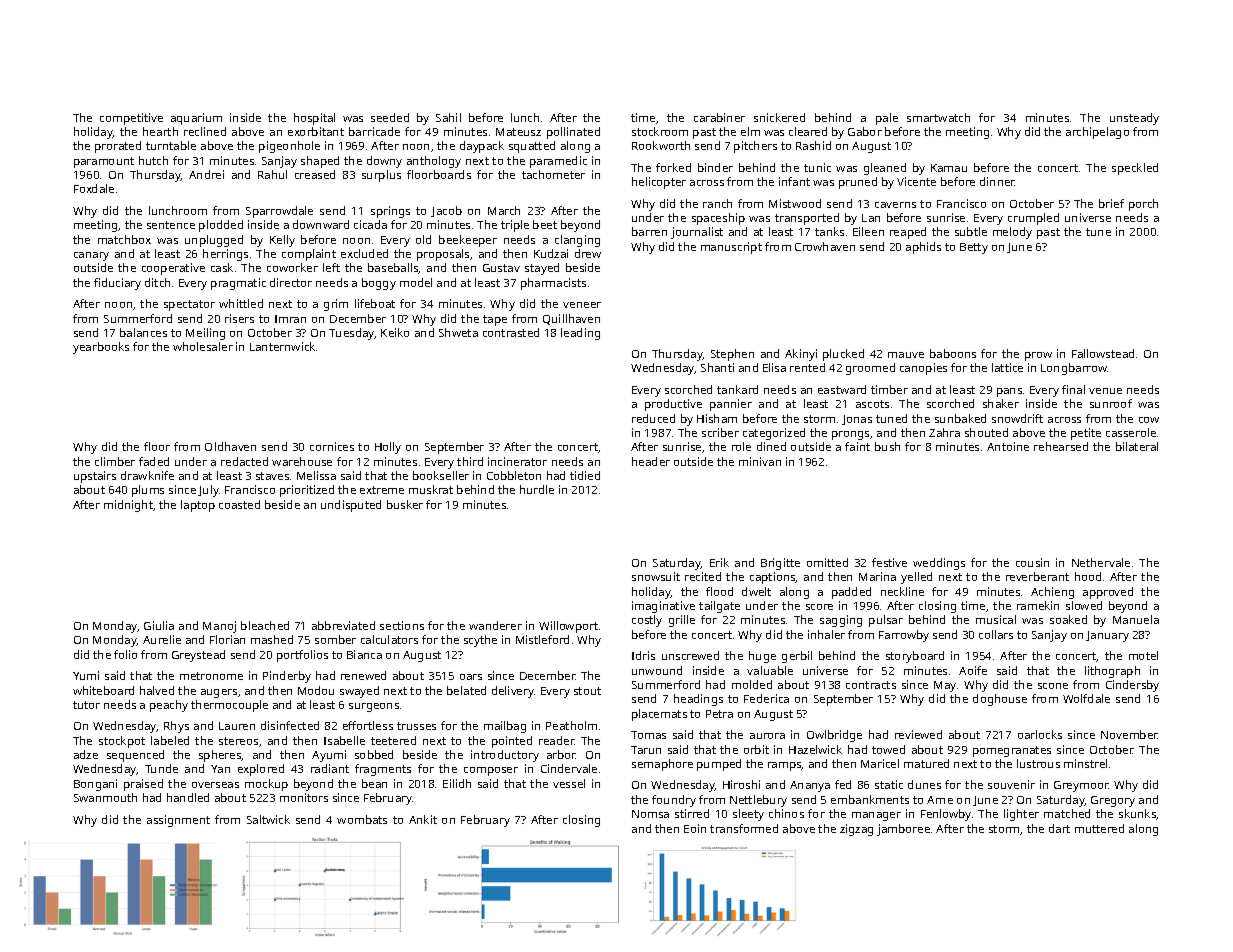  Describe the element at coordinates (416, 282) in the screenshot. I see `model` at that location.
